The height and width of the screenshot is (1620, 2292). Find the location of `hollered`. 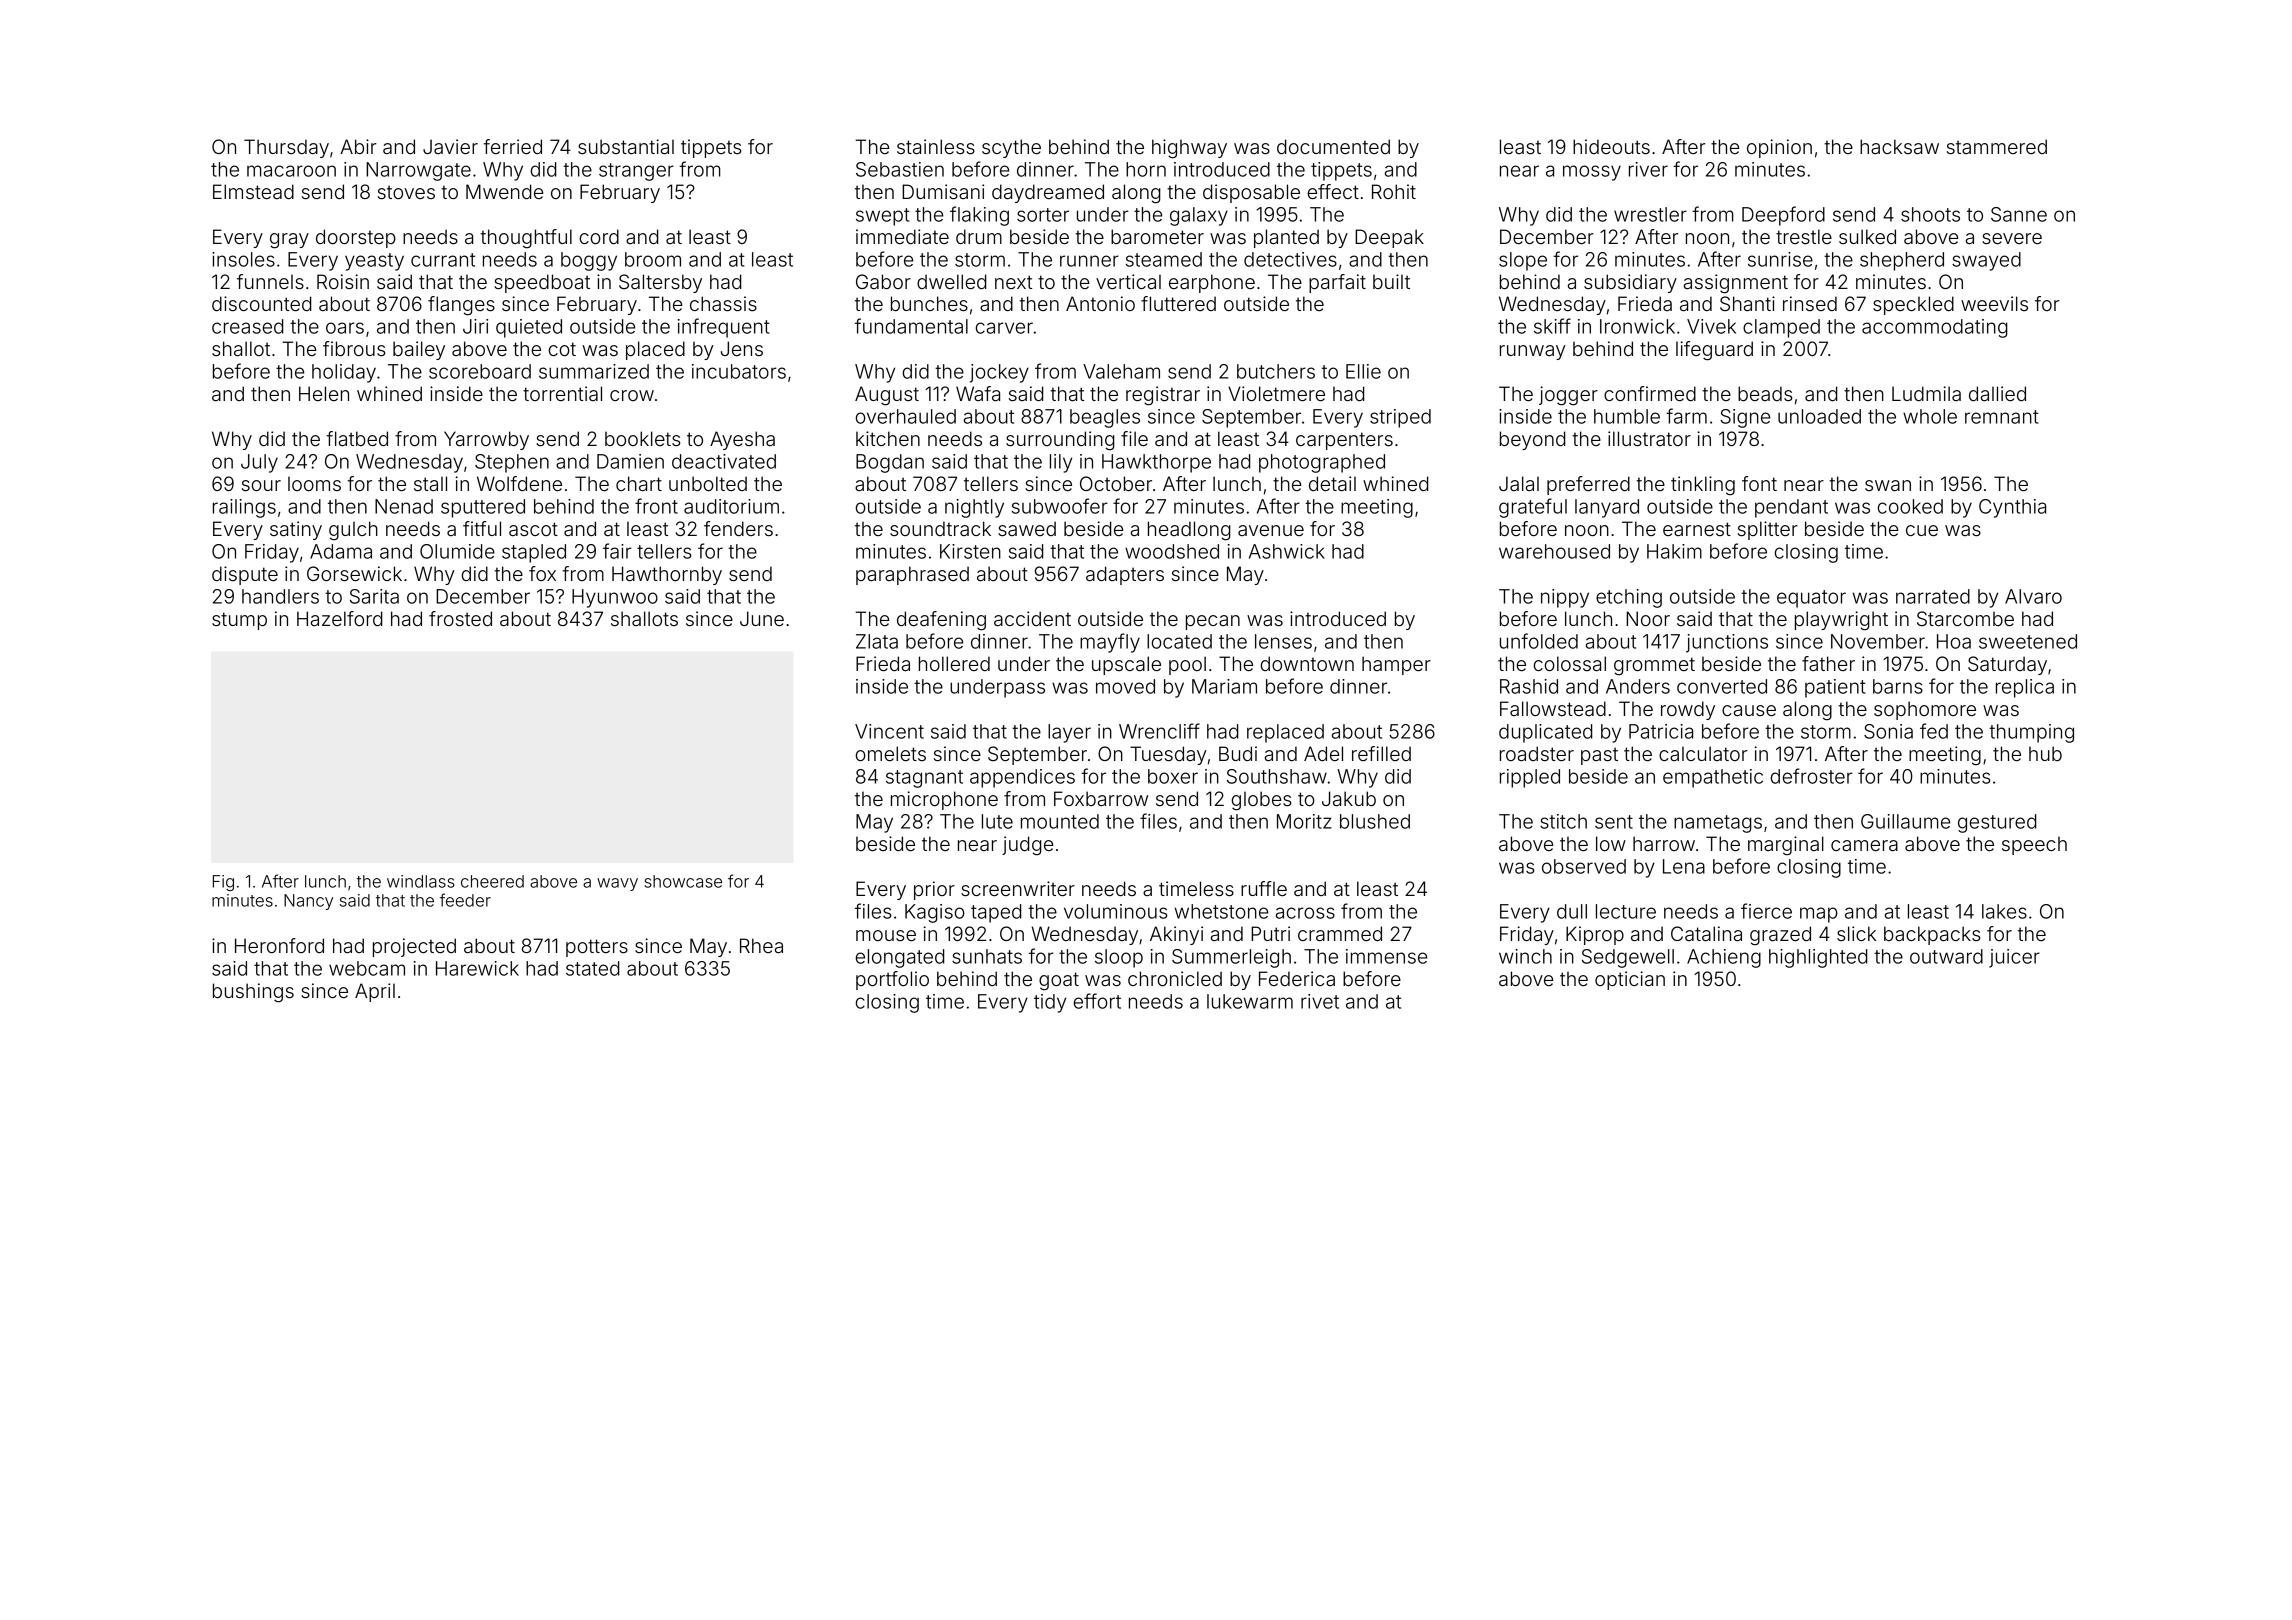

hollered is located at coordinates (954, 663).
